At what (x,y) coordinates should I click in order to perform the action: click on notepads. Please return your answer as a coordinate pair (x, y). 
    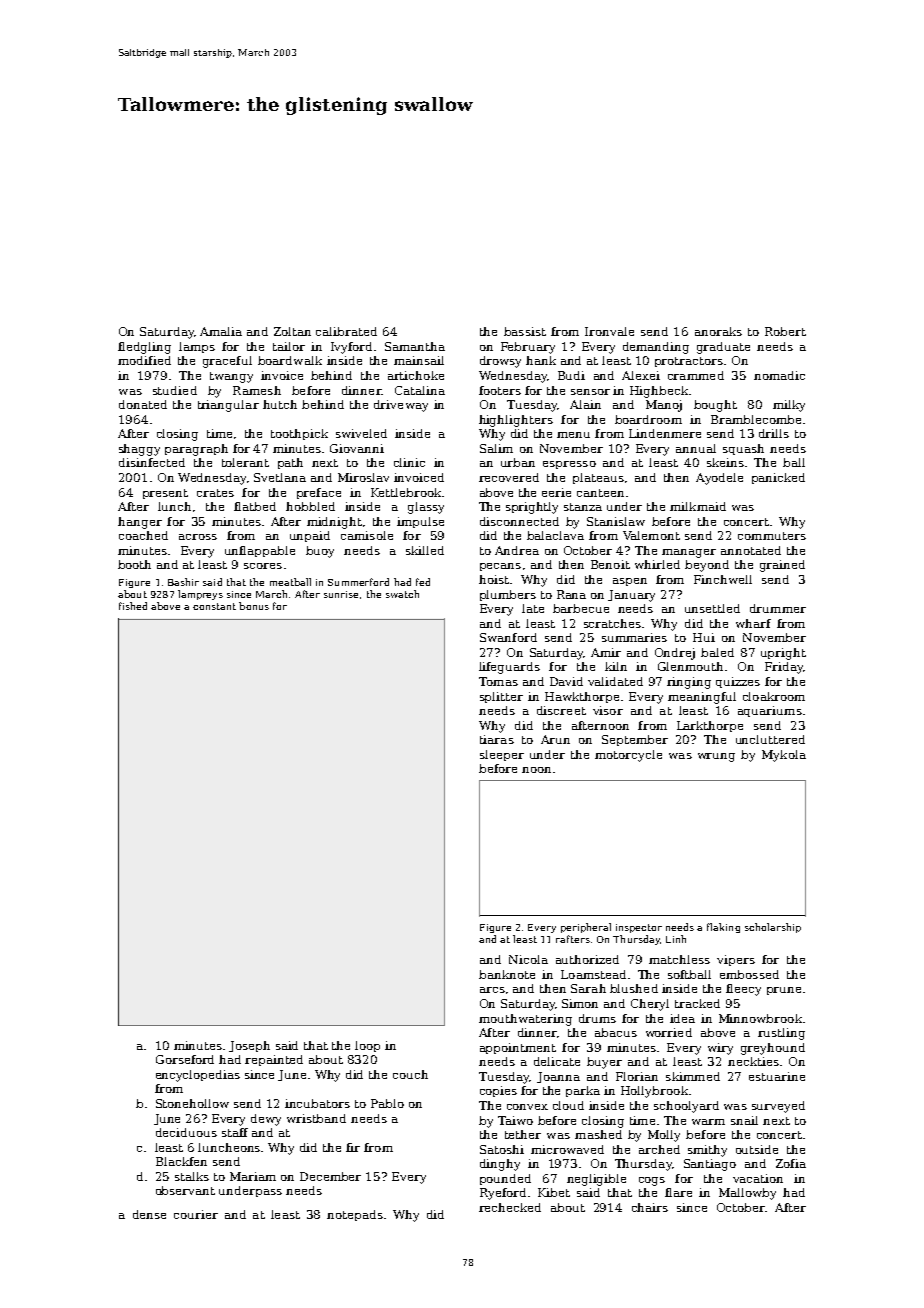
    Looking at the image, I should click on (355, 1215).
